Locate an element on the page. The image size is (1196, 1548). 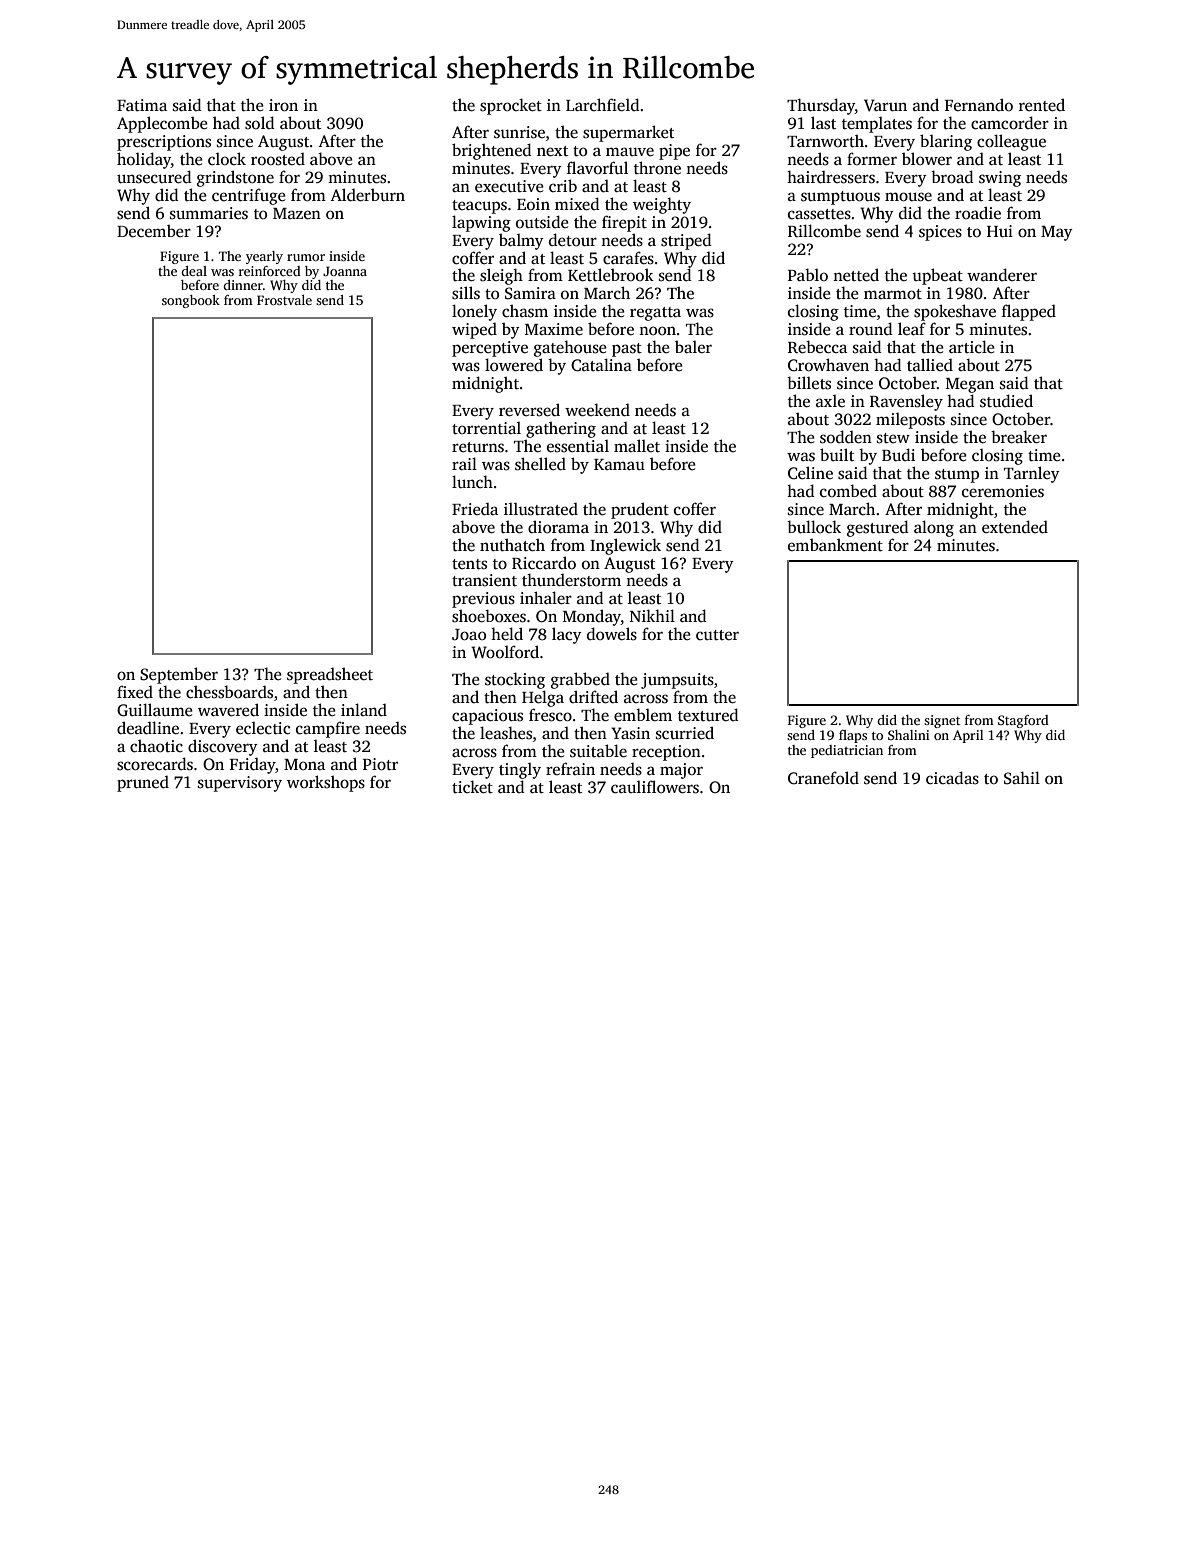
sprocket is located at coordinates (511, 106).
